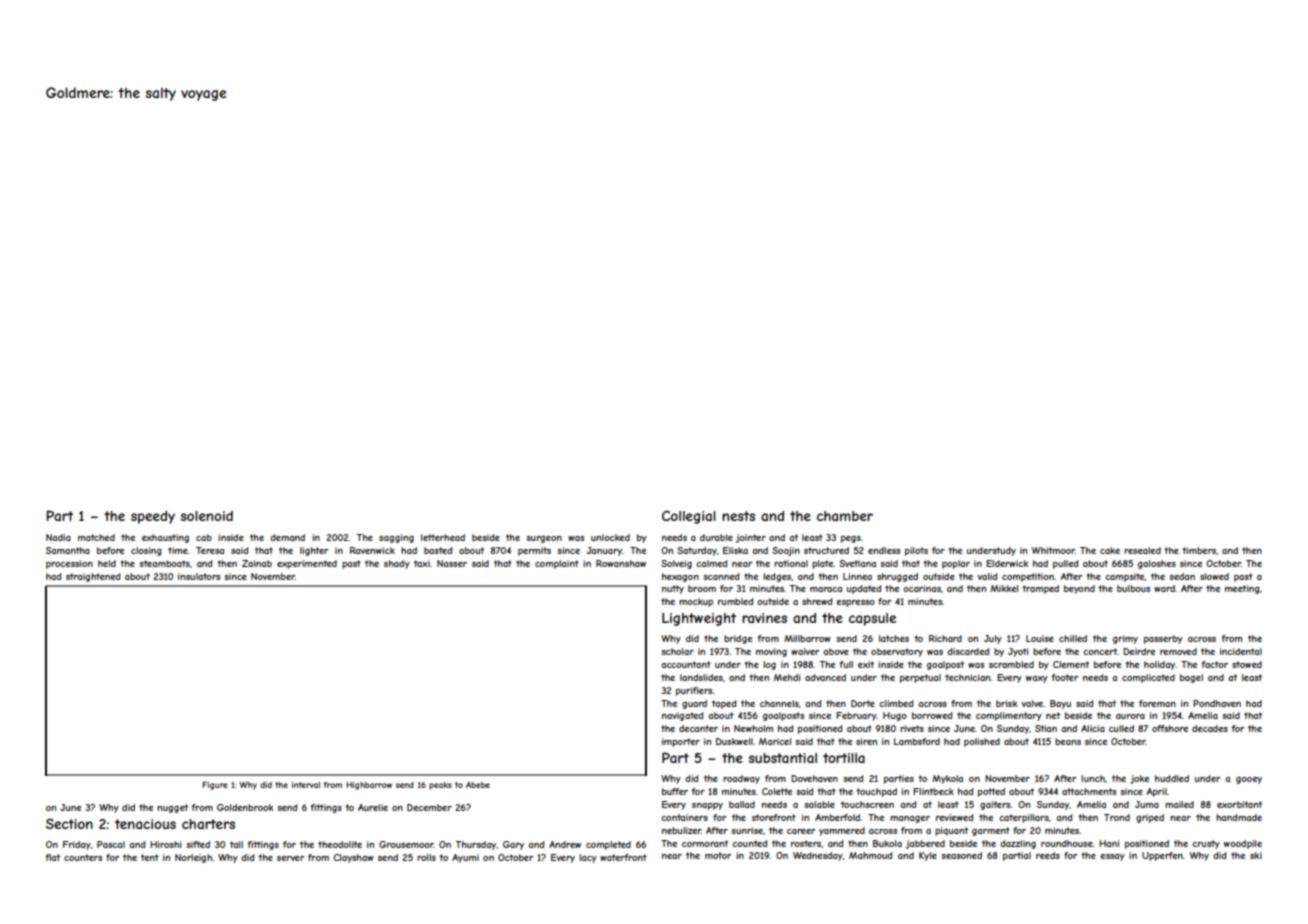  Describe the element at coordinates (199, 576) in the document. I see `insulators` at that location.
